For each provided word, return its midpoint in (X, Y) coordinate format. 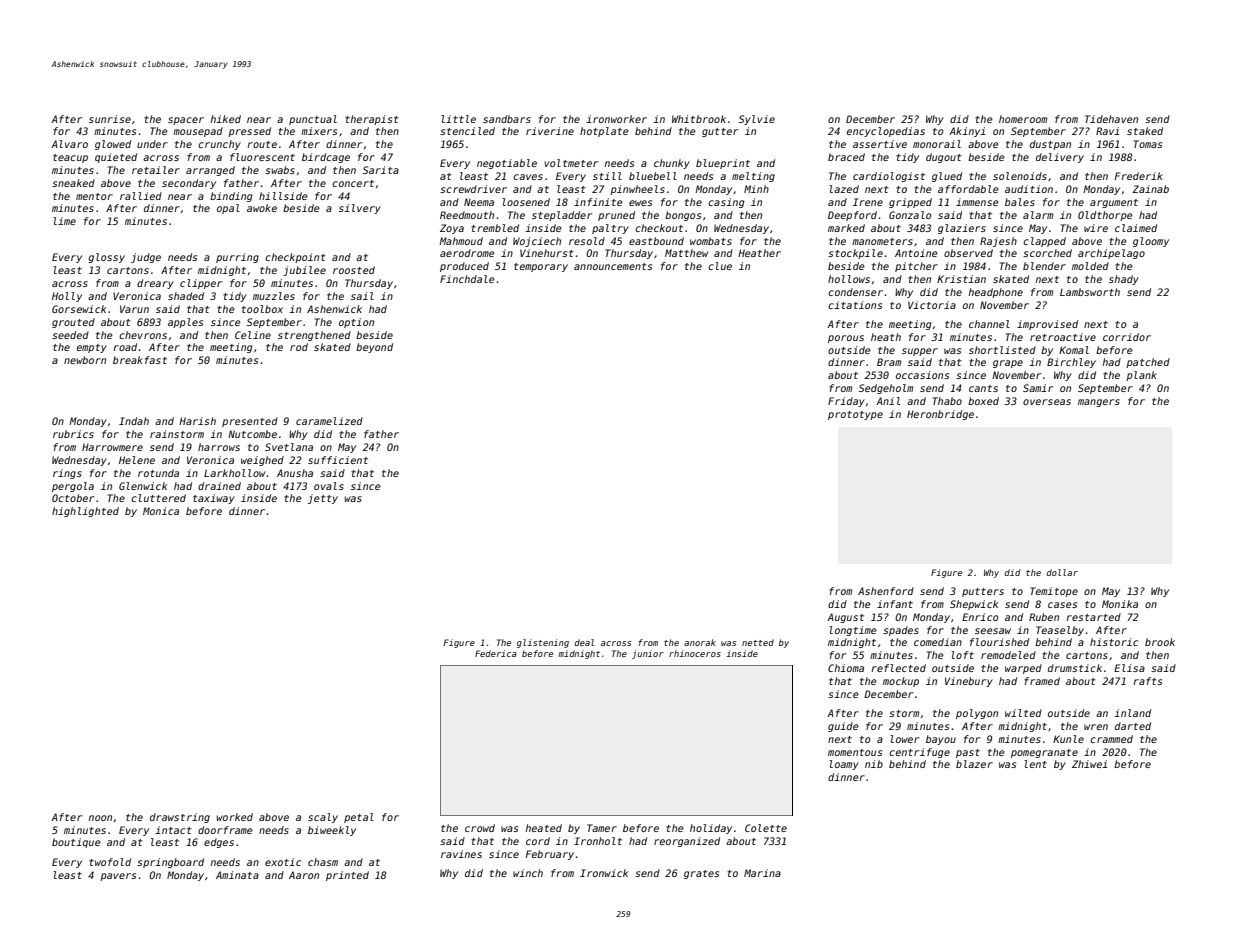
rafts (1147, 681)
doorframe (225, 830)
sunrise (110, 119)
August (845, 618)
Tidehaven (1111, 119)
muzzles (274, 296)
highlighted (85, 512)
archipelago (1111, 254)
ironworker (616, 119)
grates (701, 874)
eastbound (656, 241)
